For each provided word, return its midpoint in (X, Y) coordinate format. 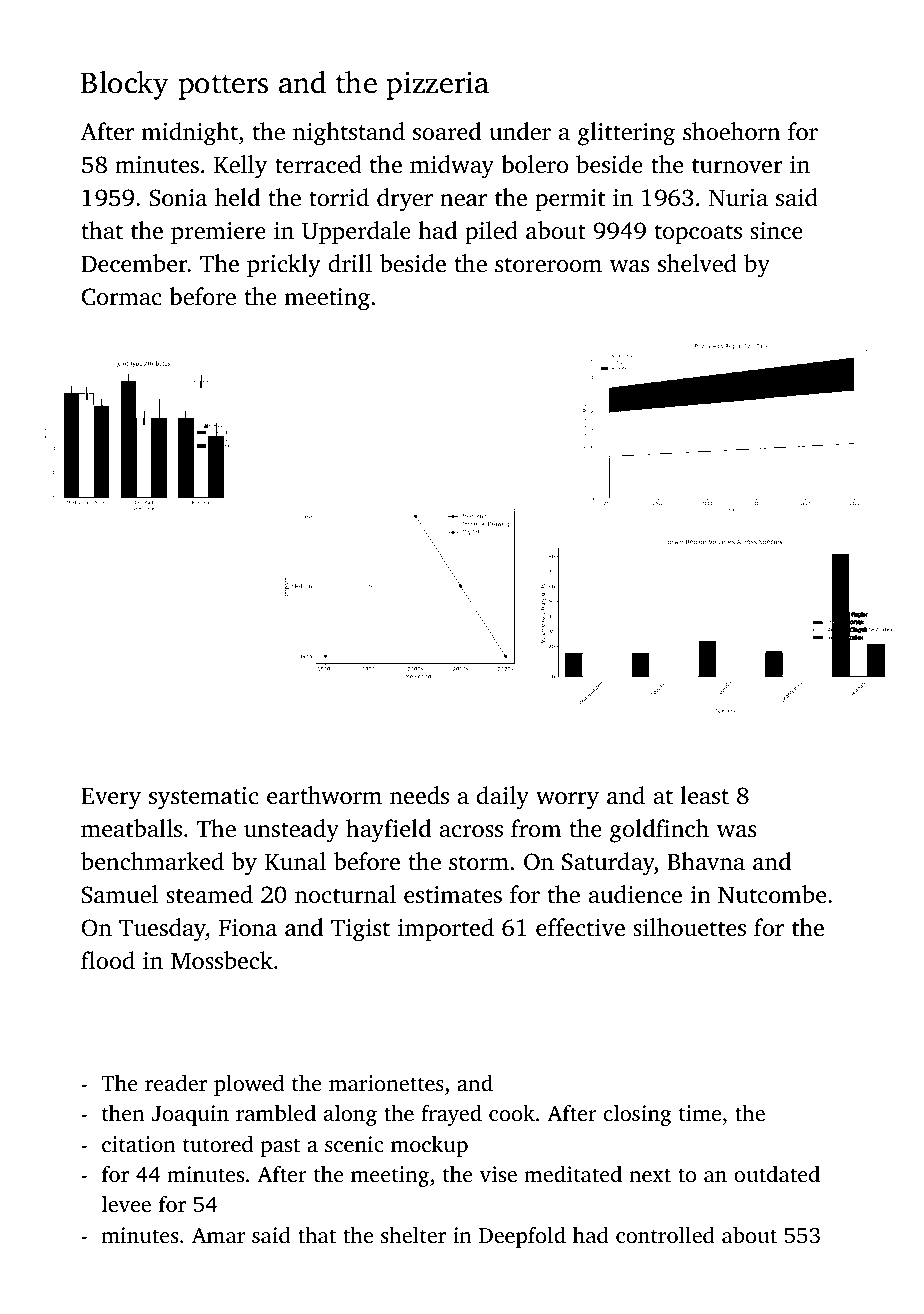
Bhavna (706, 861)
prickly (284, 266)
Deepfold (522, 1237)
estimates (453, 895)
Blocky (125, 85)
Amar (218, 1235)
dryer (405, 200)
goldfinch (659, 831)
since (776, 231)
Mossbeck (222, 960)
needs (419, 795)
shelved (697, 263)
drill (350, 263)
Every (111, 799)
